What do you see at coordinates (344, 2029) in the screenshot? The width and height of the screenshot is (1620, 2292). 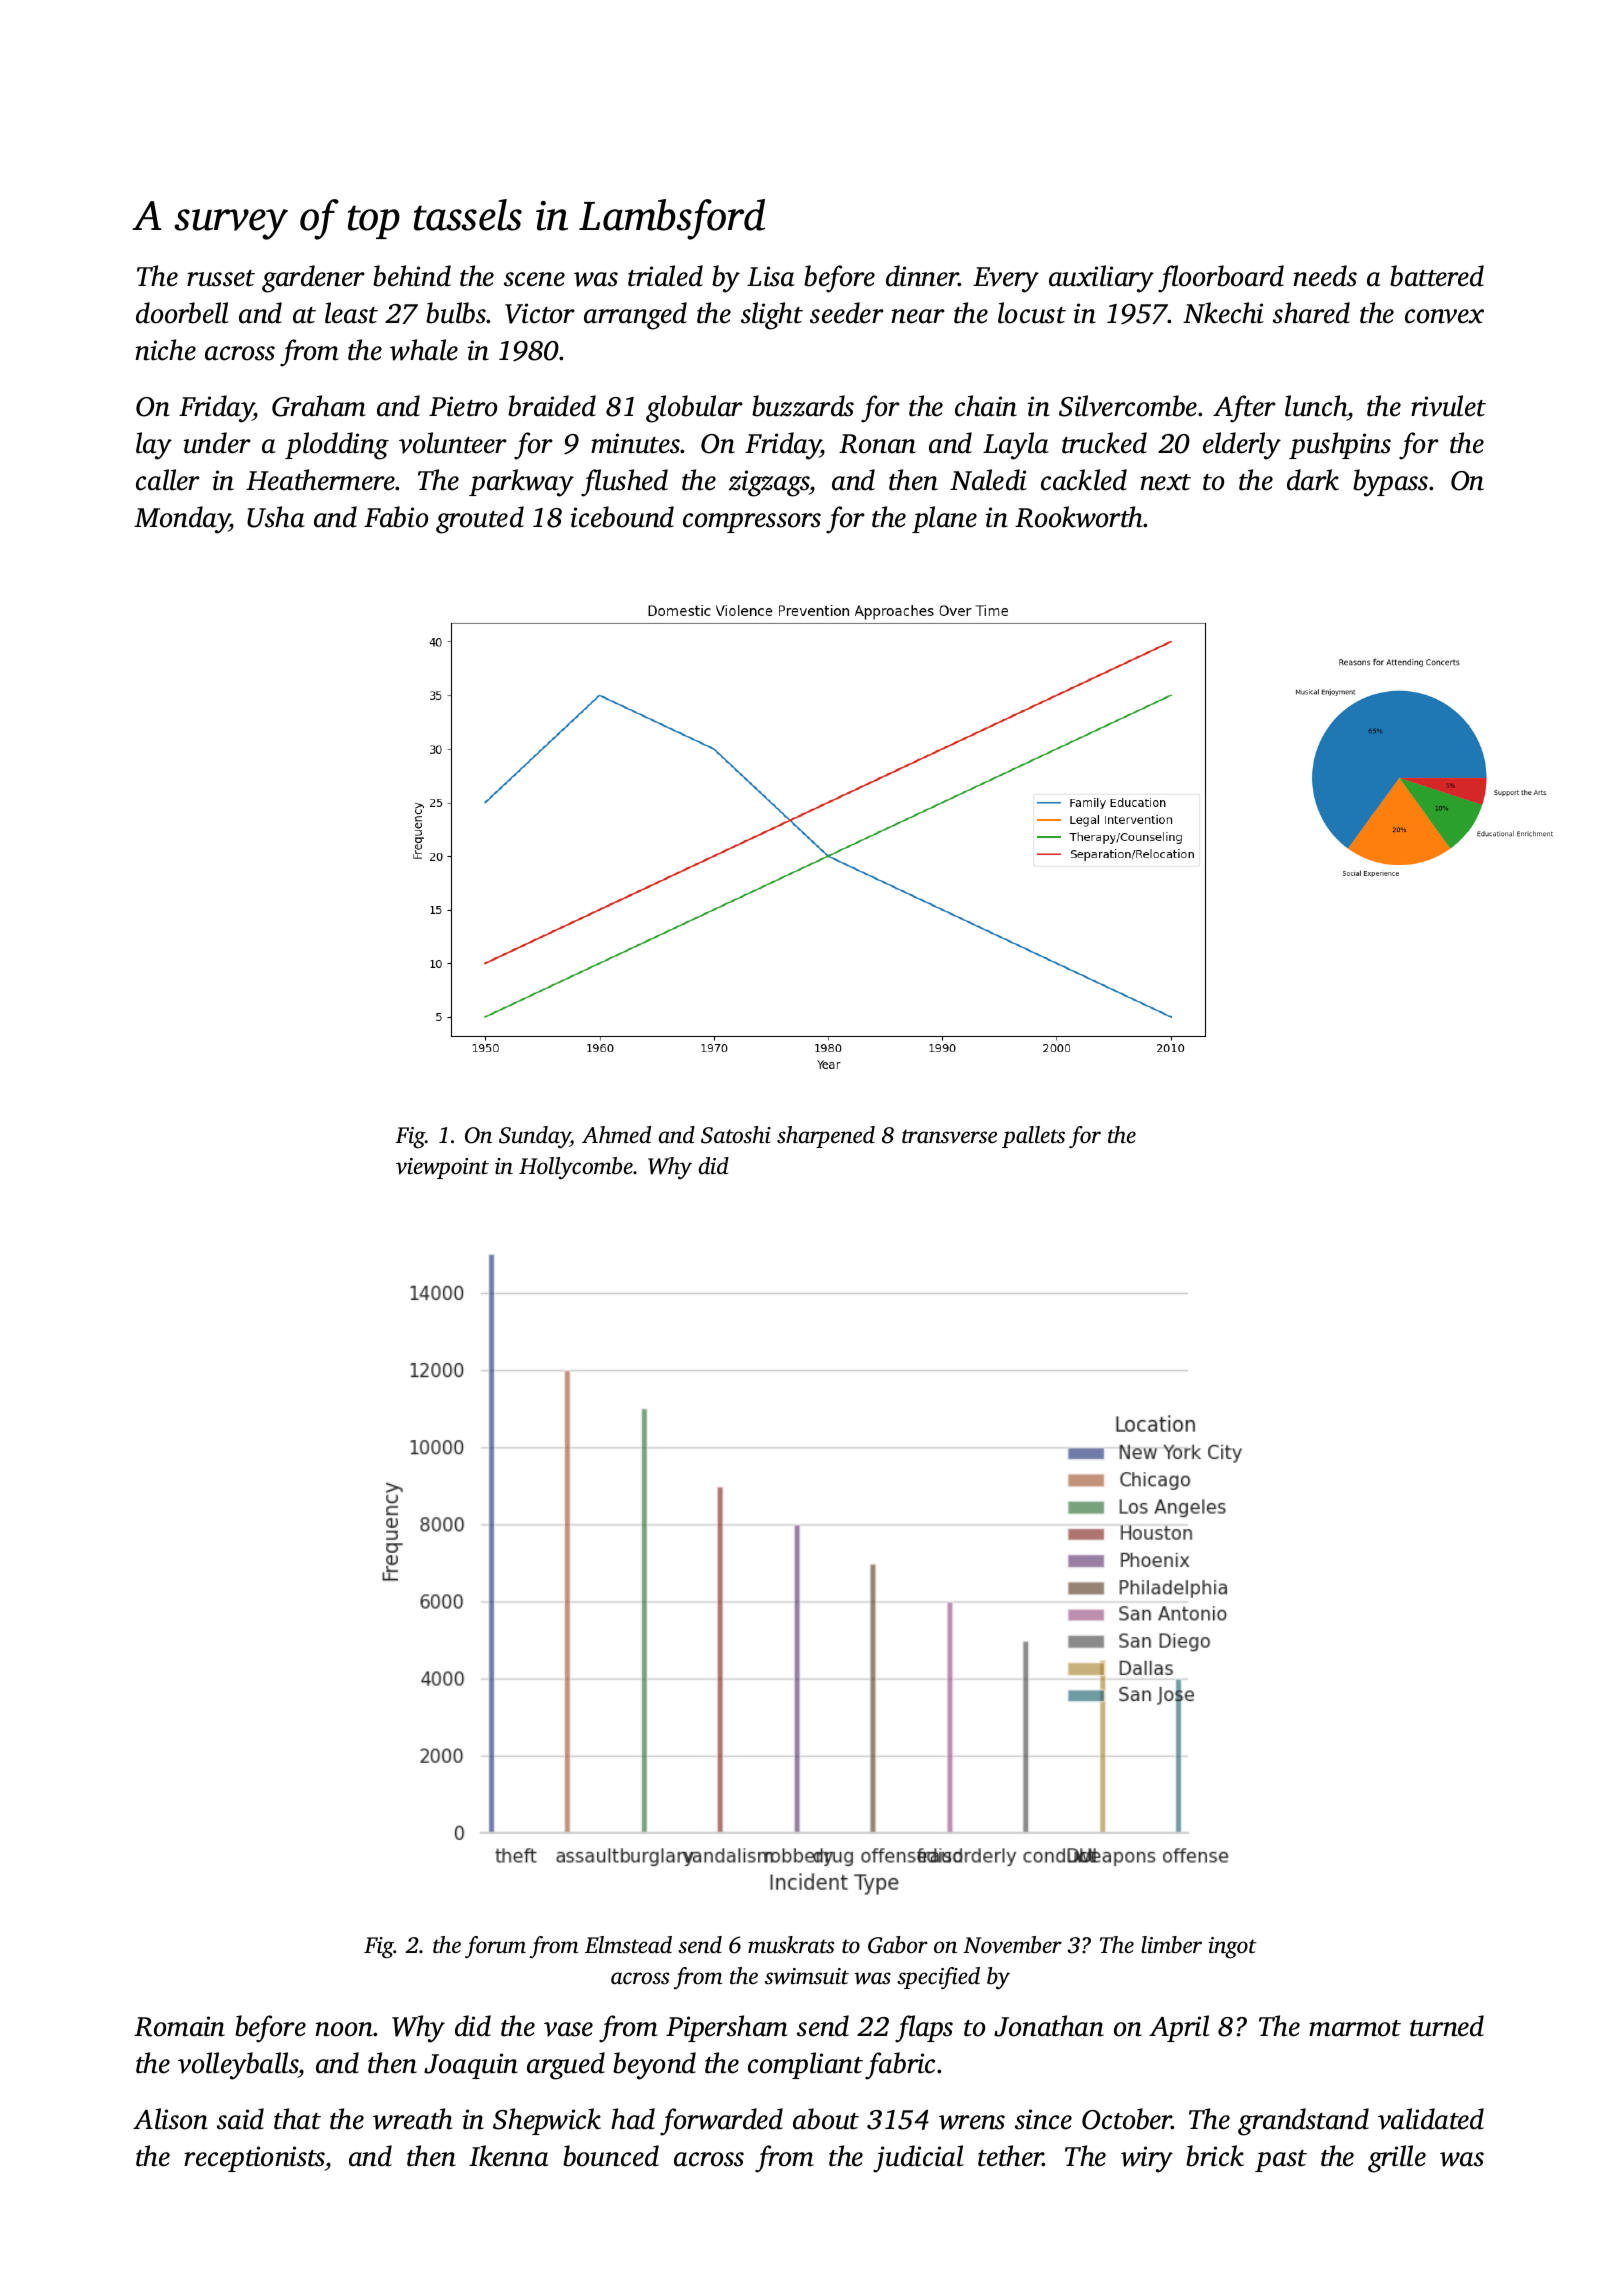 I see `noon` at bounding box center [344, 2029].
